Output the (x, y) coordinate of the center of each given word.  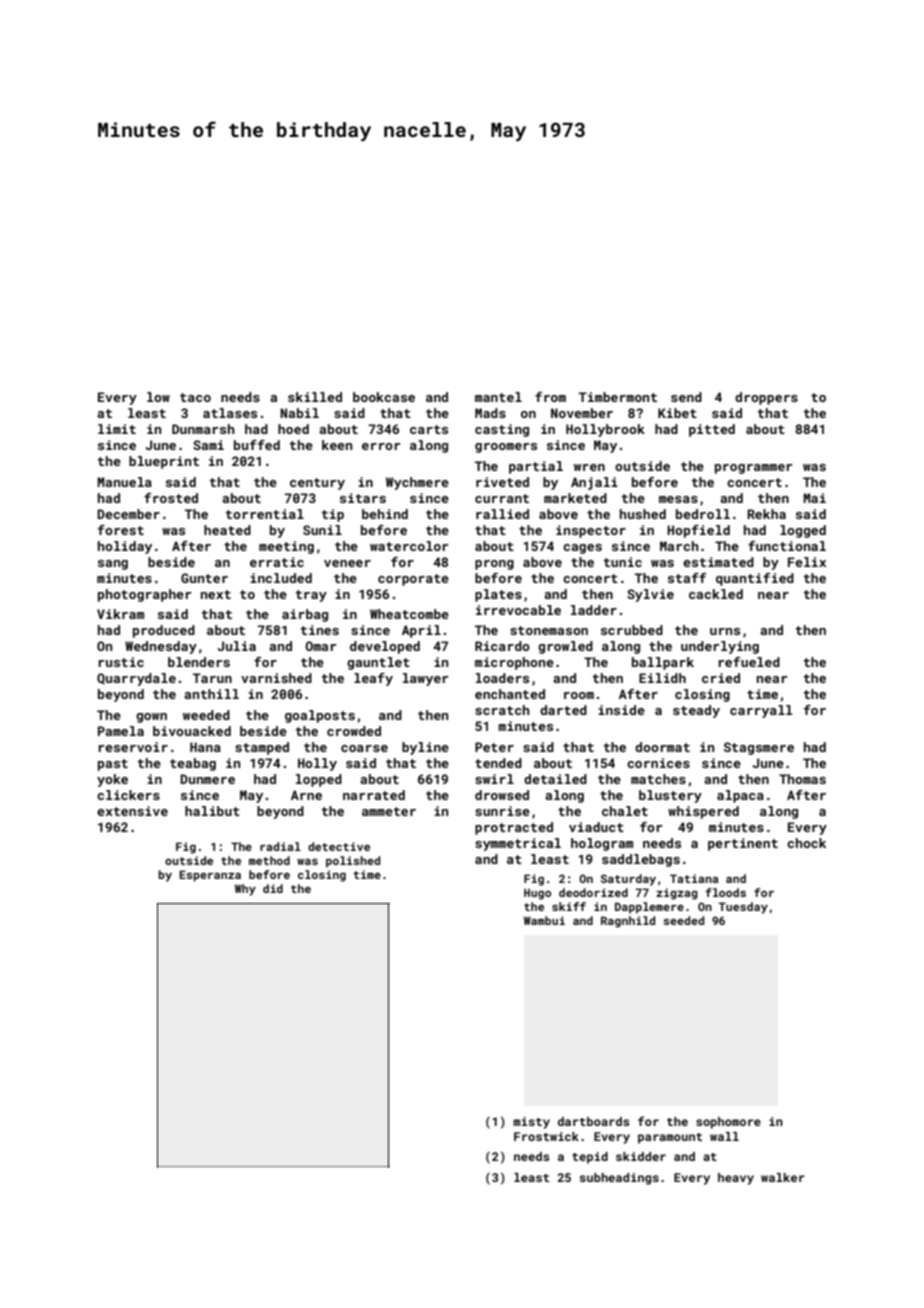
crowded (354, 731)
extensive (132, 811)
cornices (658, 763)
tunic (622, 562)
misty (531, 1123)
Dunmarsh (203, 429)
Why (245, 890)
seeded (683, 920)
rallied (502, 514)
